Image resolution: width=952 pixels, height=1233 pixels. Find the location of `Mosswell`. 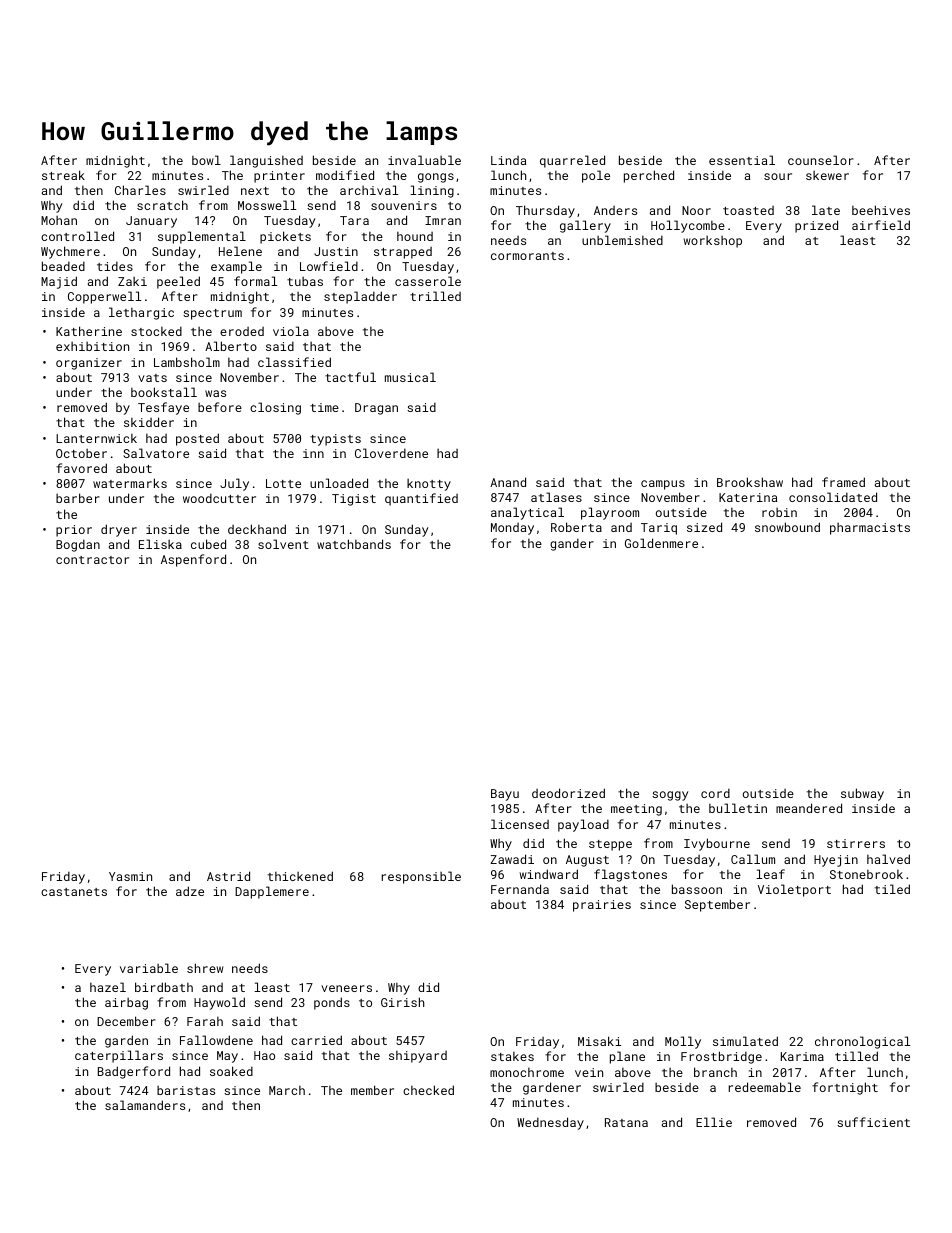

Mosswell is located at coordinates (267, 205).
